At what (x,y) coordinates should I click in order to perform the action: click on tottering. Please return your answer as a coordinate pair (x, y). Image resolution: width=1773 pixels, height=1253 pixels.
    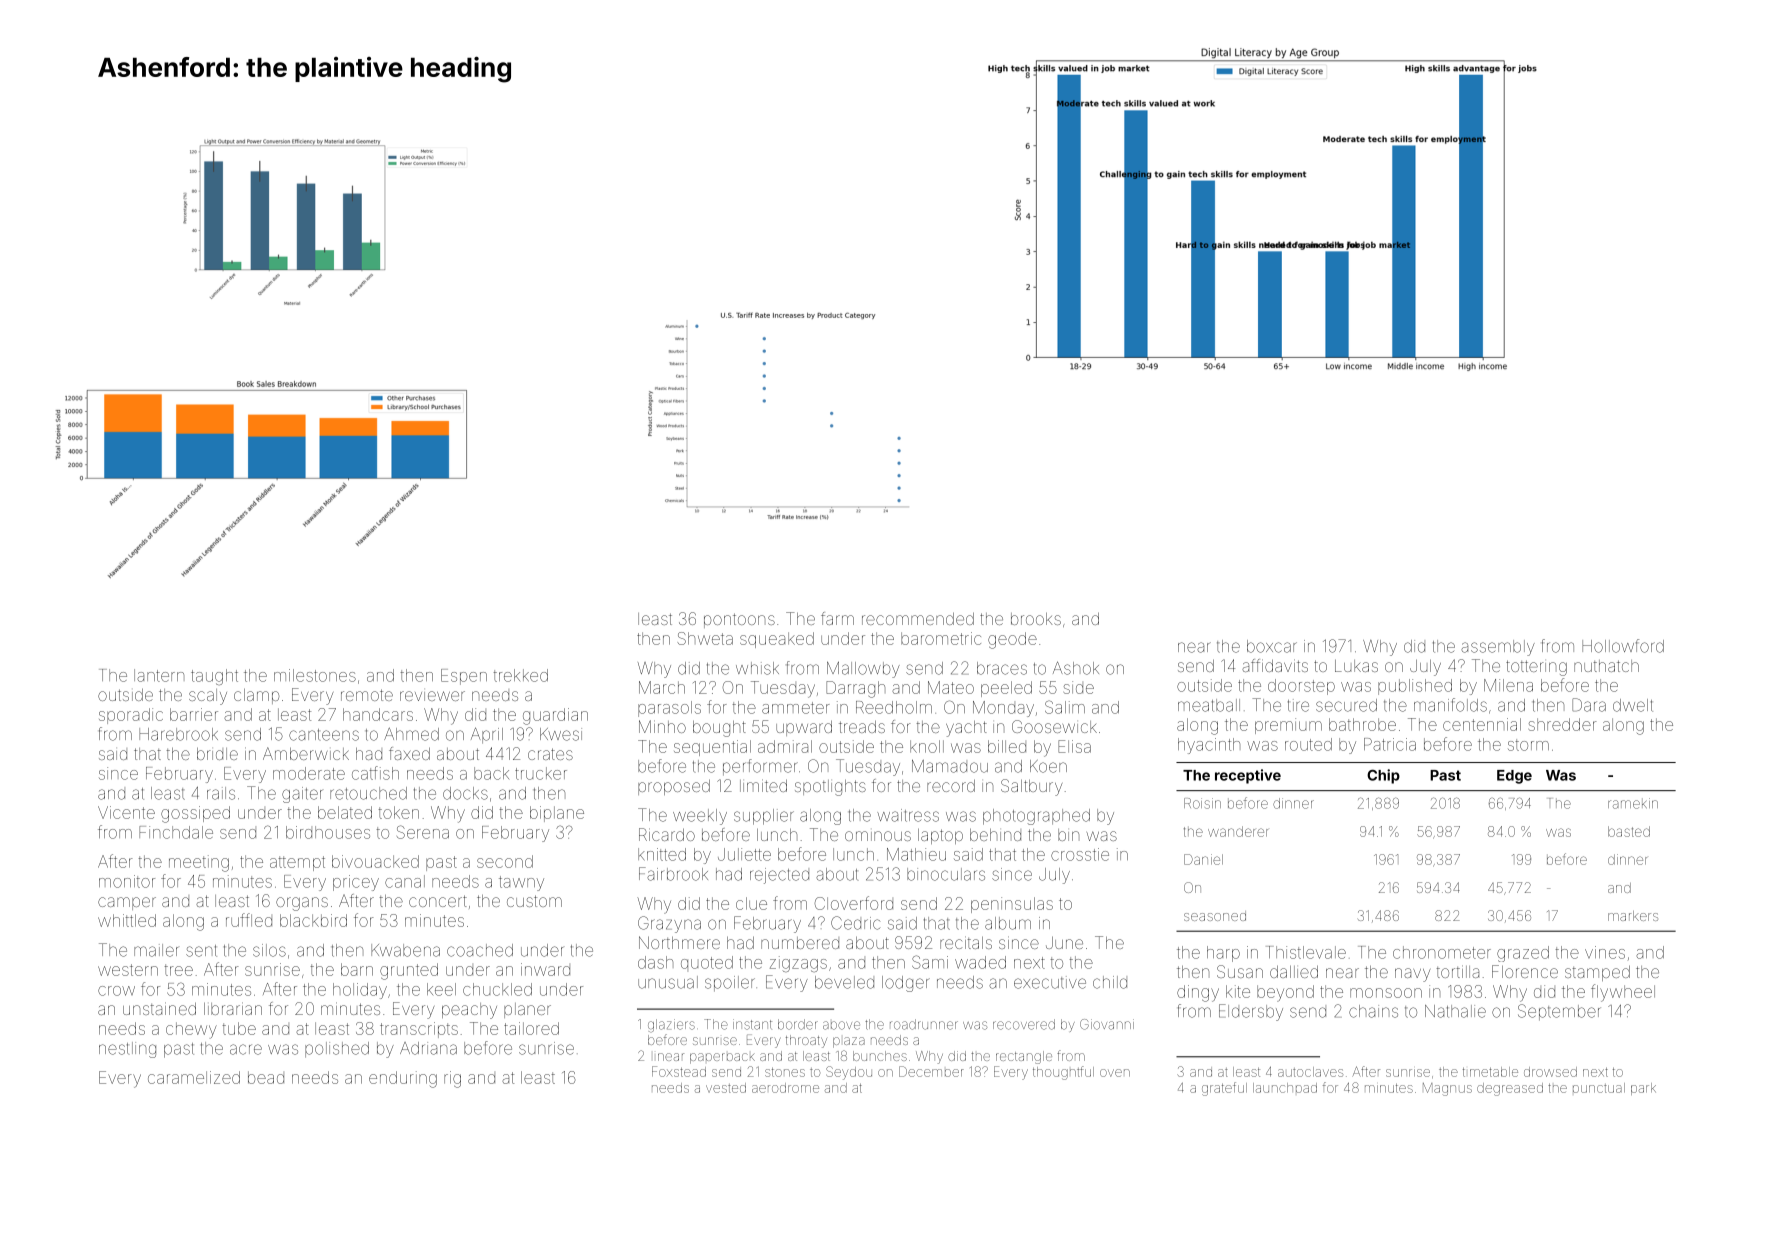
    Looking at the image, I should click on (1536, 668).
